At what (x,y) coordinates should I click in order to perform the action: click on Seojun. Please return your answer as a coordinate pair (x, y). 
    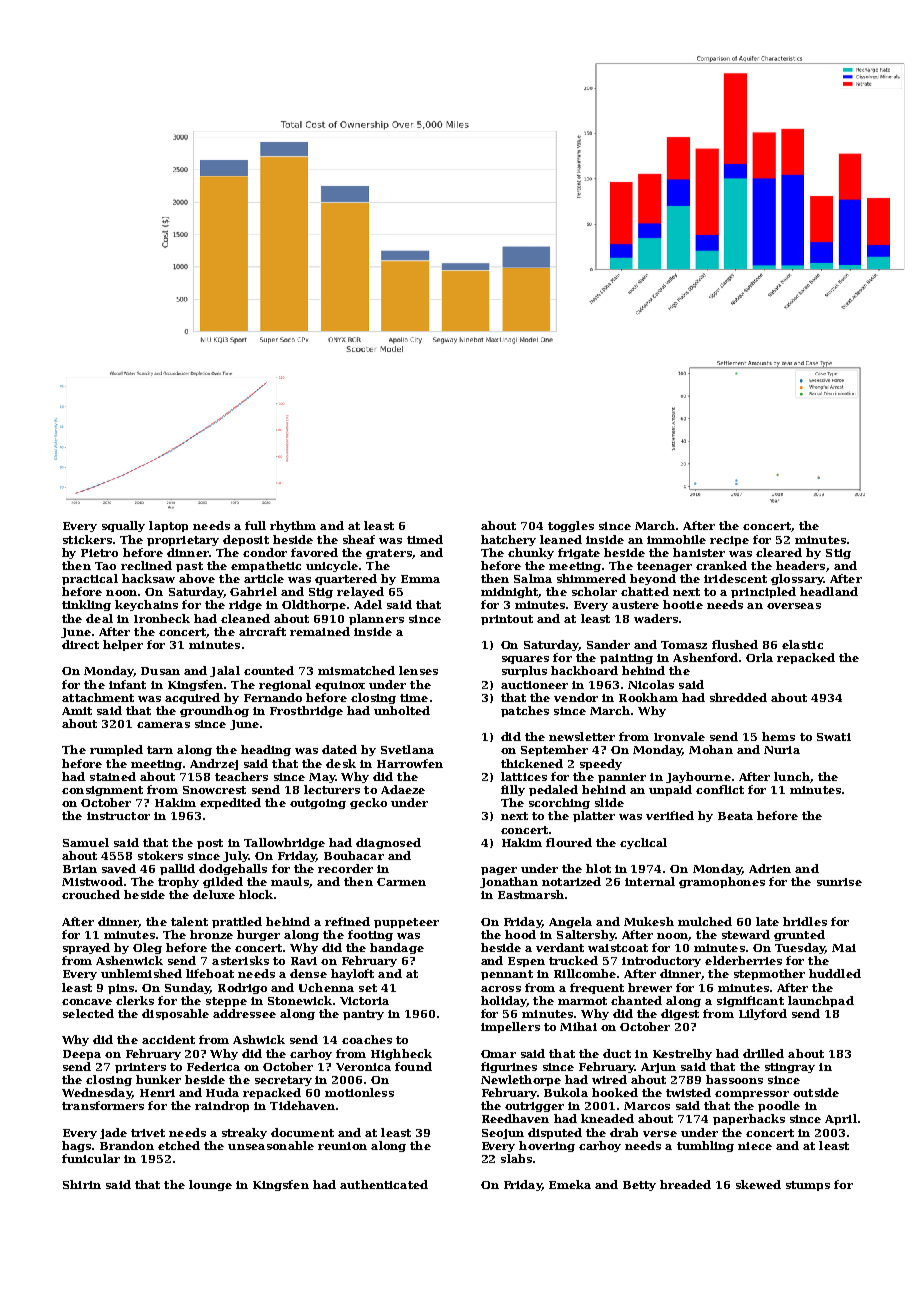
    Looking at the image, I should click on (503, 1134).
